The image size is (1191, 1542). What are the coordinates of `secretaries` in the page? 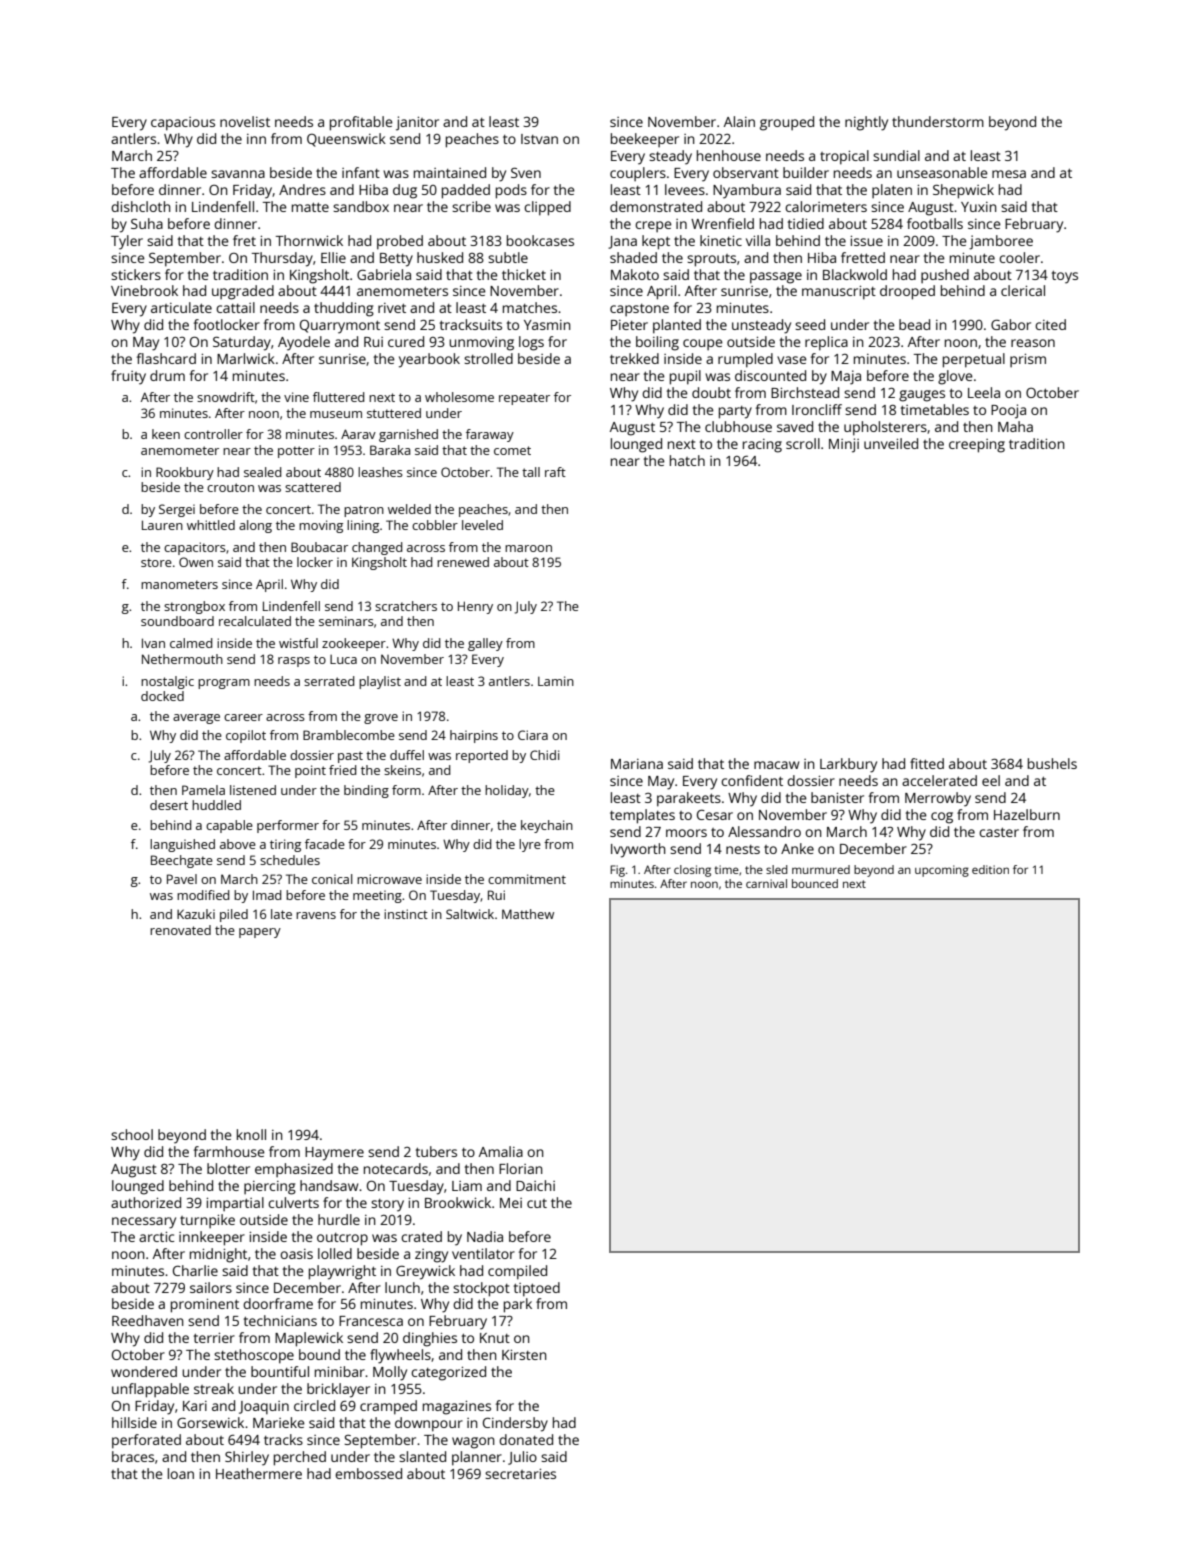 It's located at (520, 1474).
